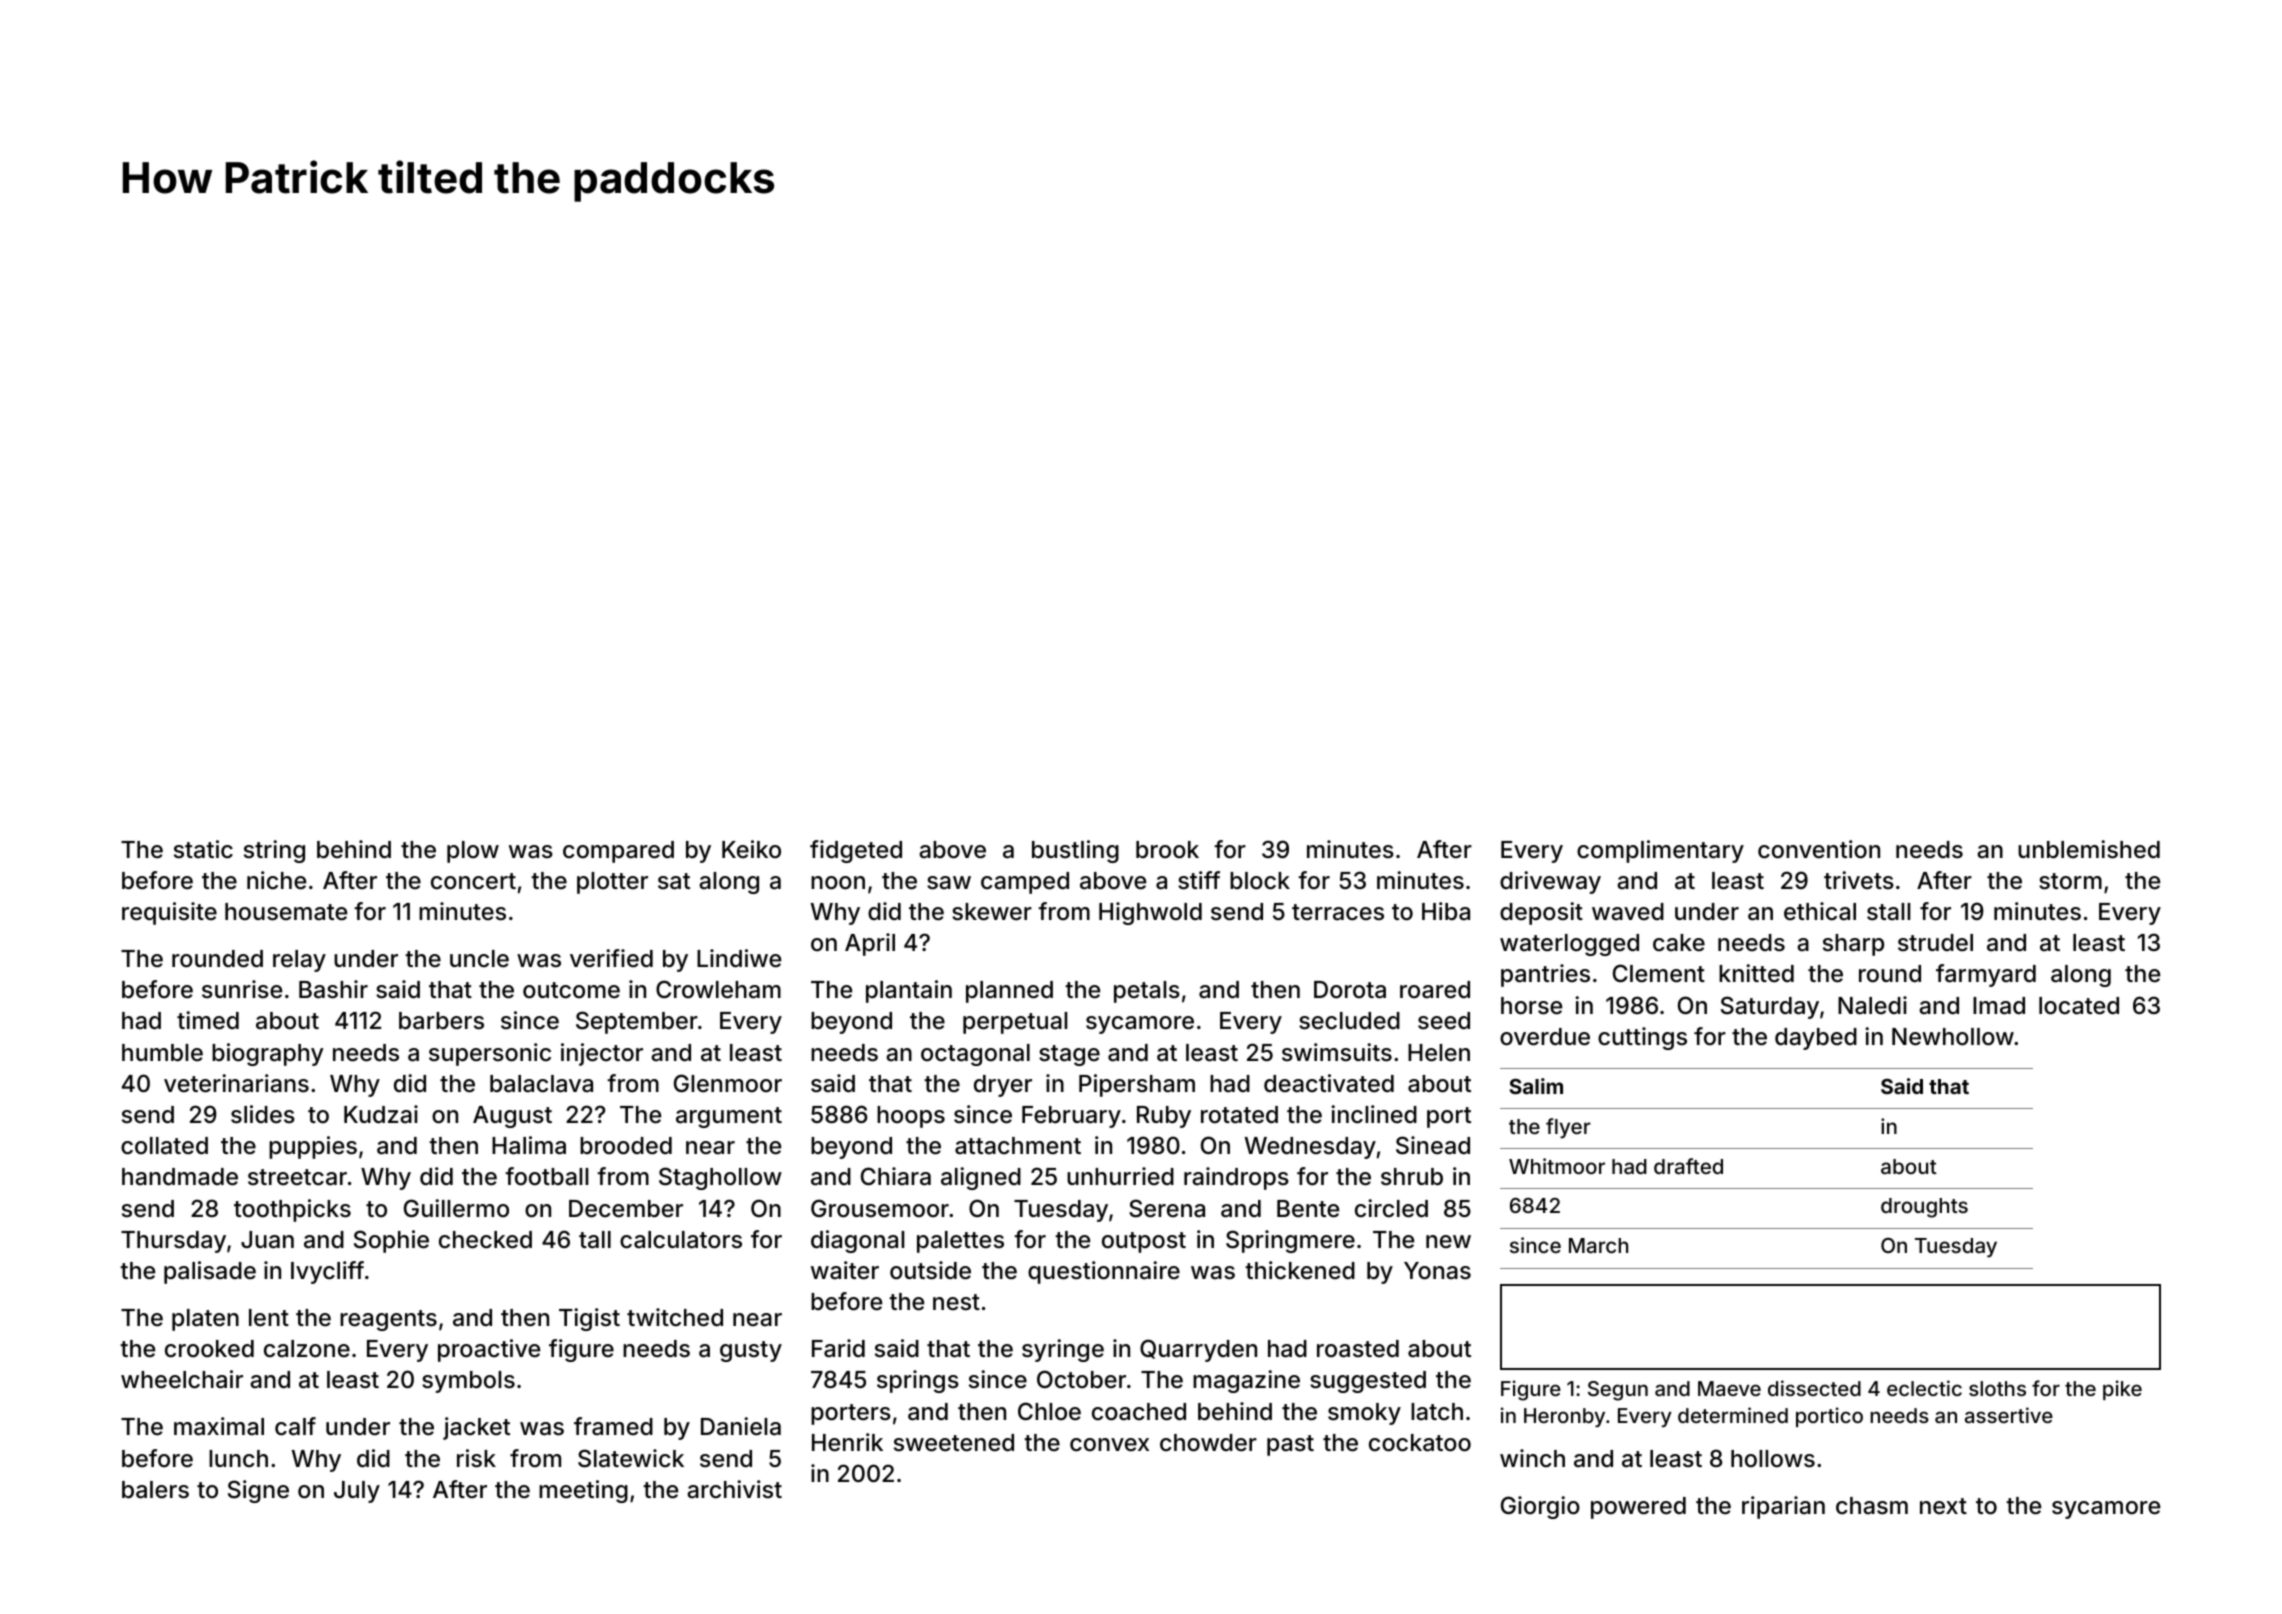 The width and height of the screenshot is (2282, 1614). Describe the element at coordinates (1924, 1208) in the screenshot. I see `droughts` at that location.
